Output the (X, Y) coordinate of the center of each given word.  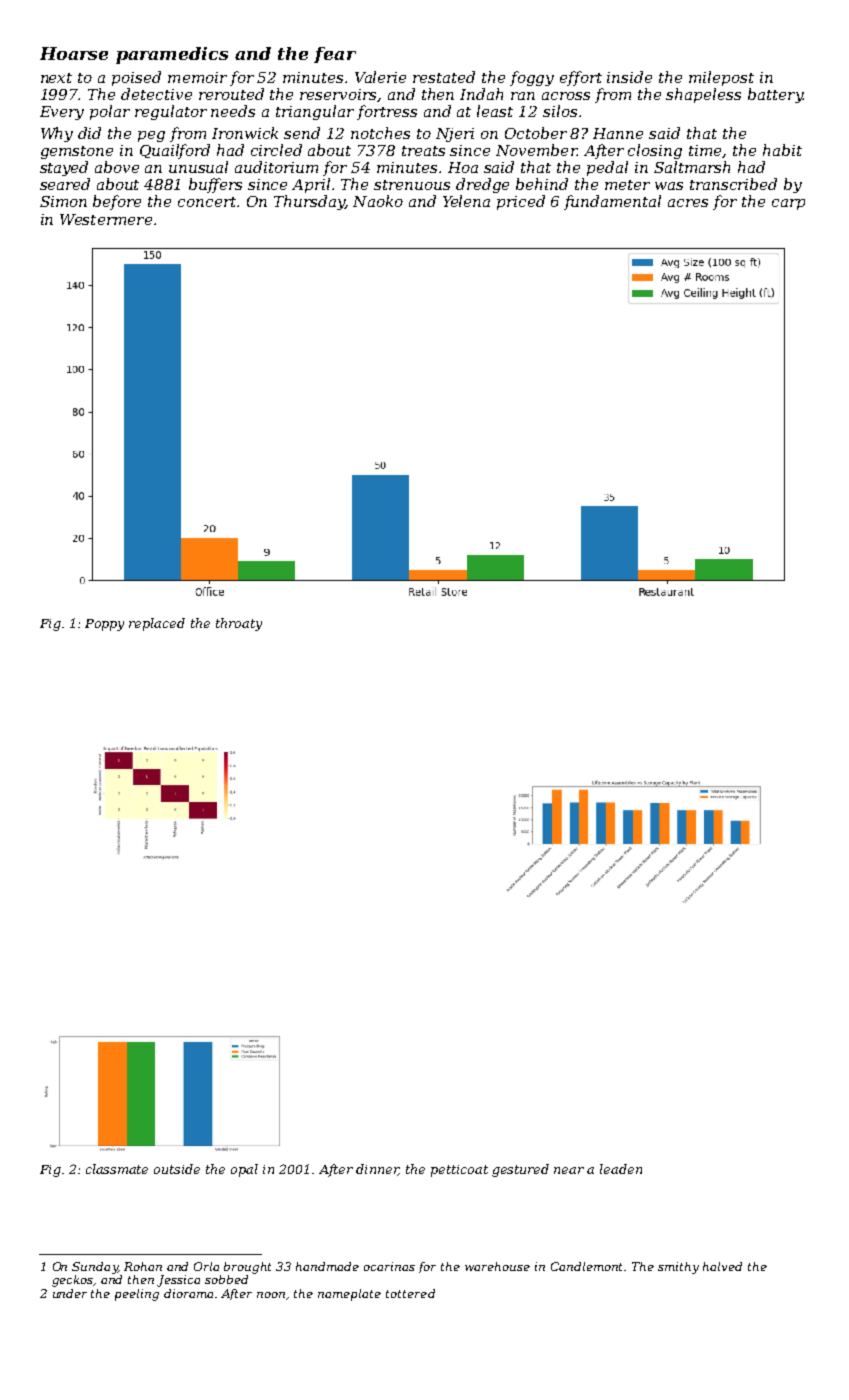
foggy (532, 78)
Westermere (106, 219)
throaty (239, 624)
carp (788, 204)
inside (629, 77)
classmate (117, 1169)
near (569, 1170)
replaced (157, 624)
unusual (198, 167)
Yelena (466, 201)
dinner (377, 1170)
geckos (73, 1281)
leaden (621, 1169)
